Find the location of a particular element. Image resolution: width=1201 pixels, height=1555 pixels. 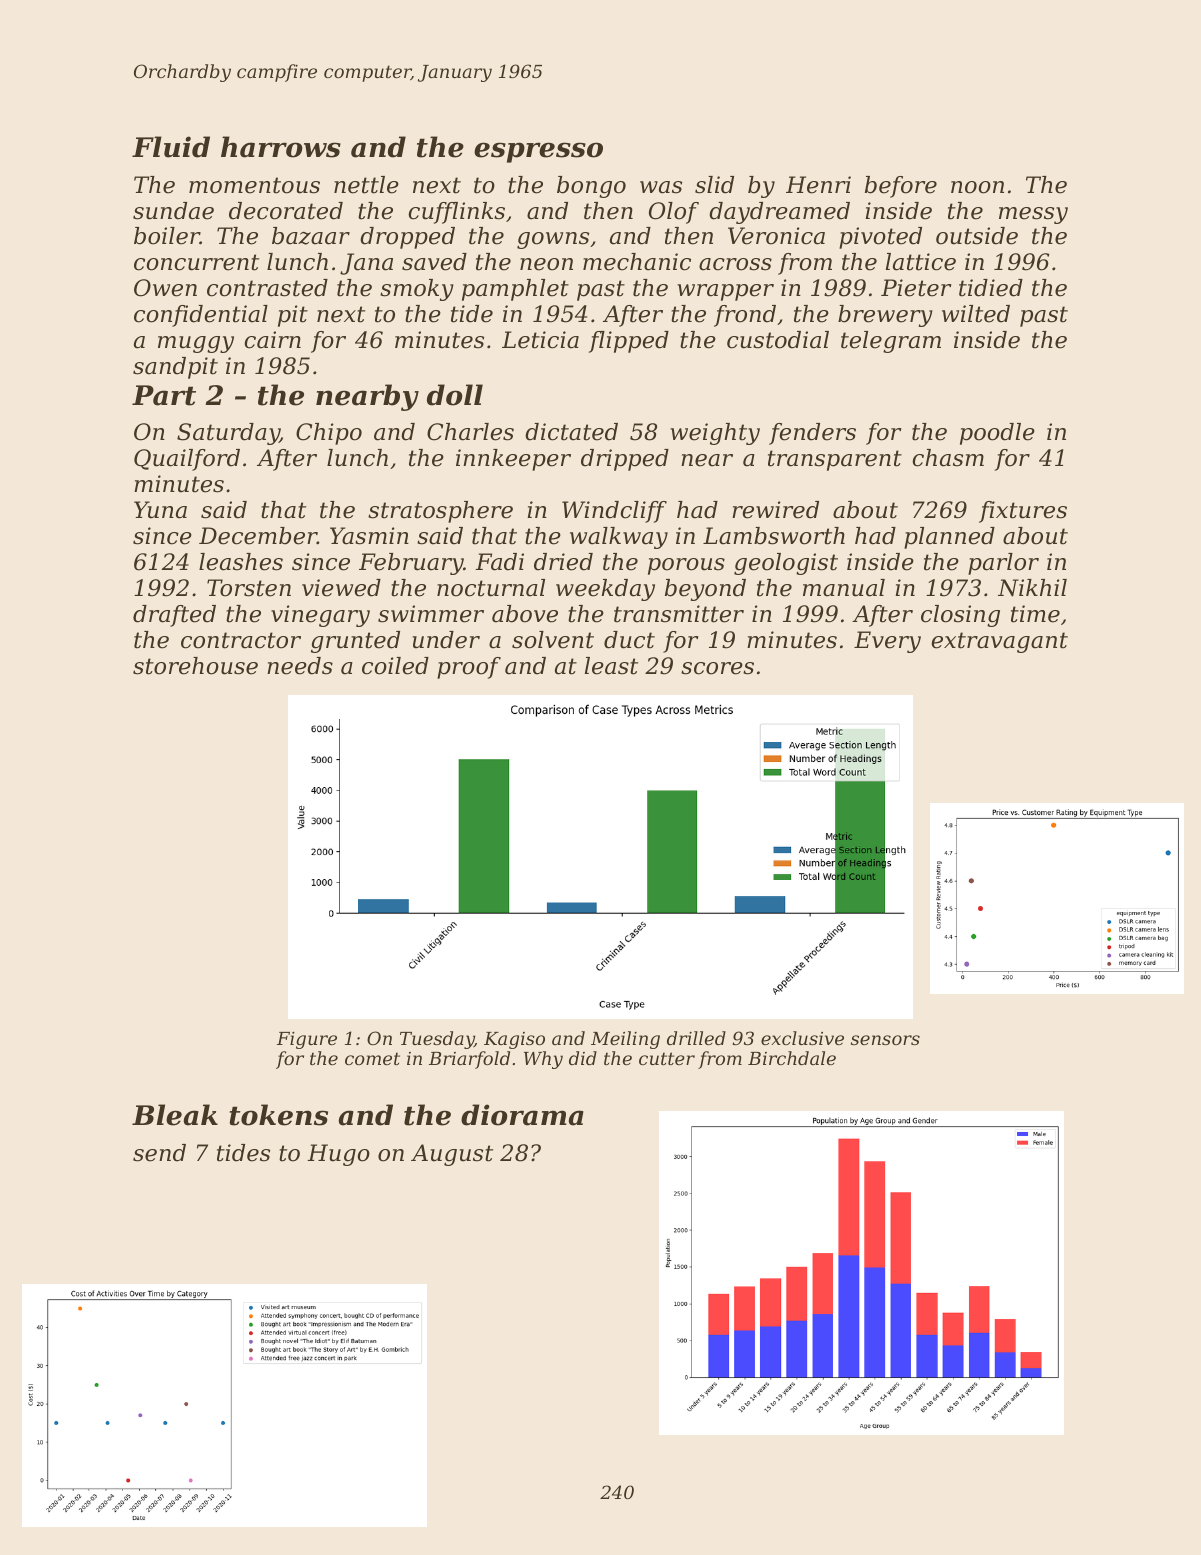

scores is located at coordinates (717, 668).
